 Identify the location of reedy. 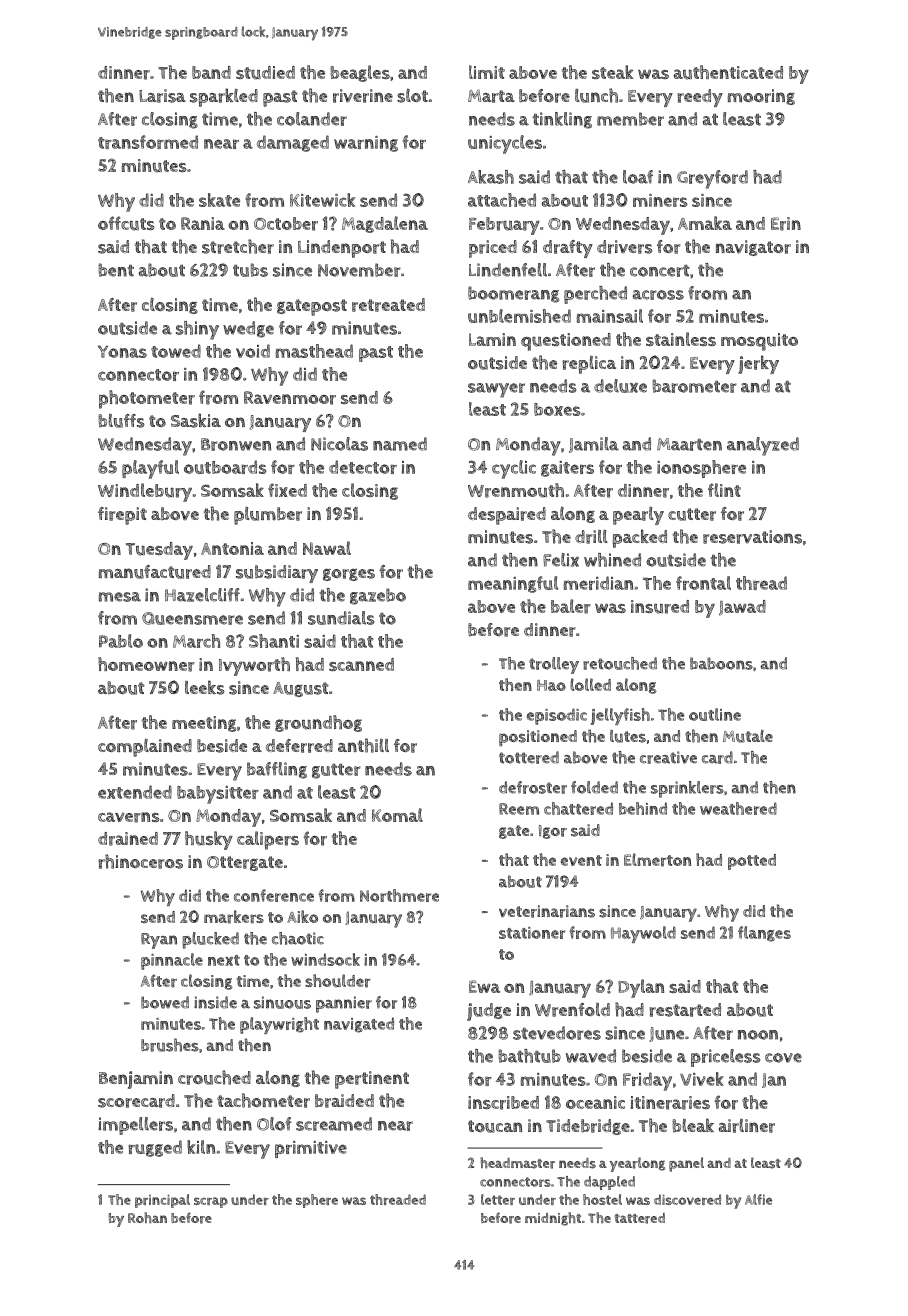
(700, 98).
